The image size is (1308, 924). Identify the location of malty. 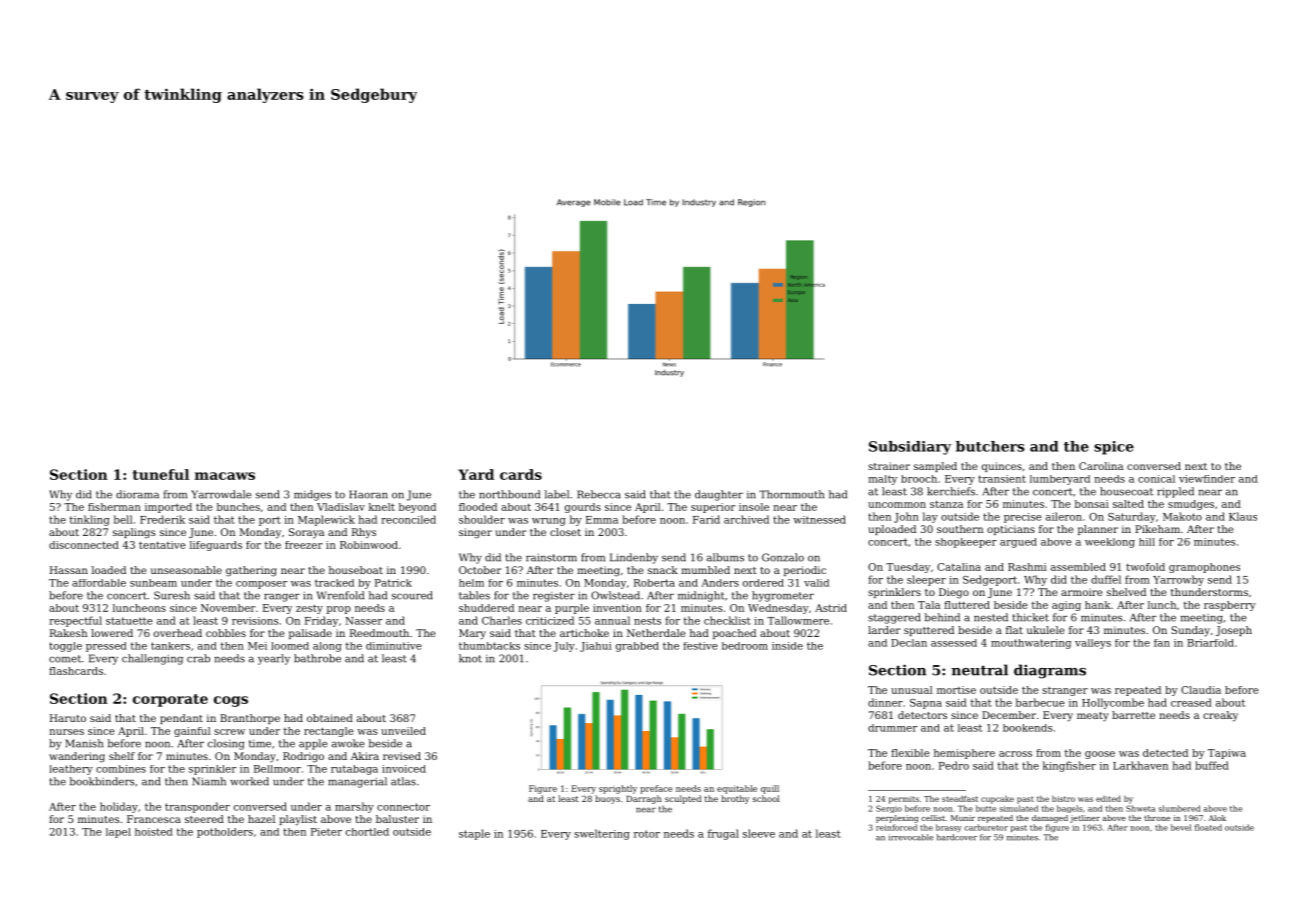
(882, 480).
